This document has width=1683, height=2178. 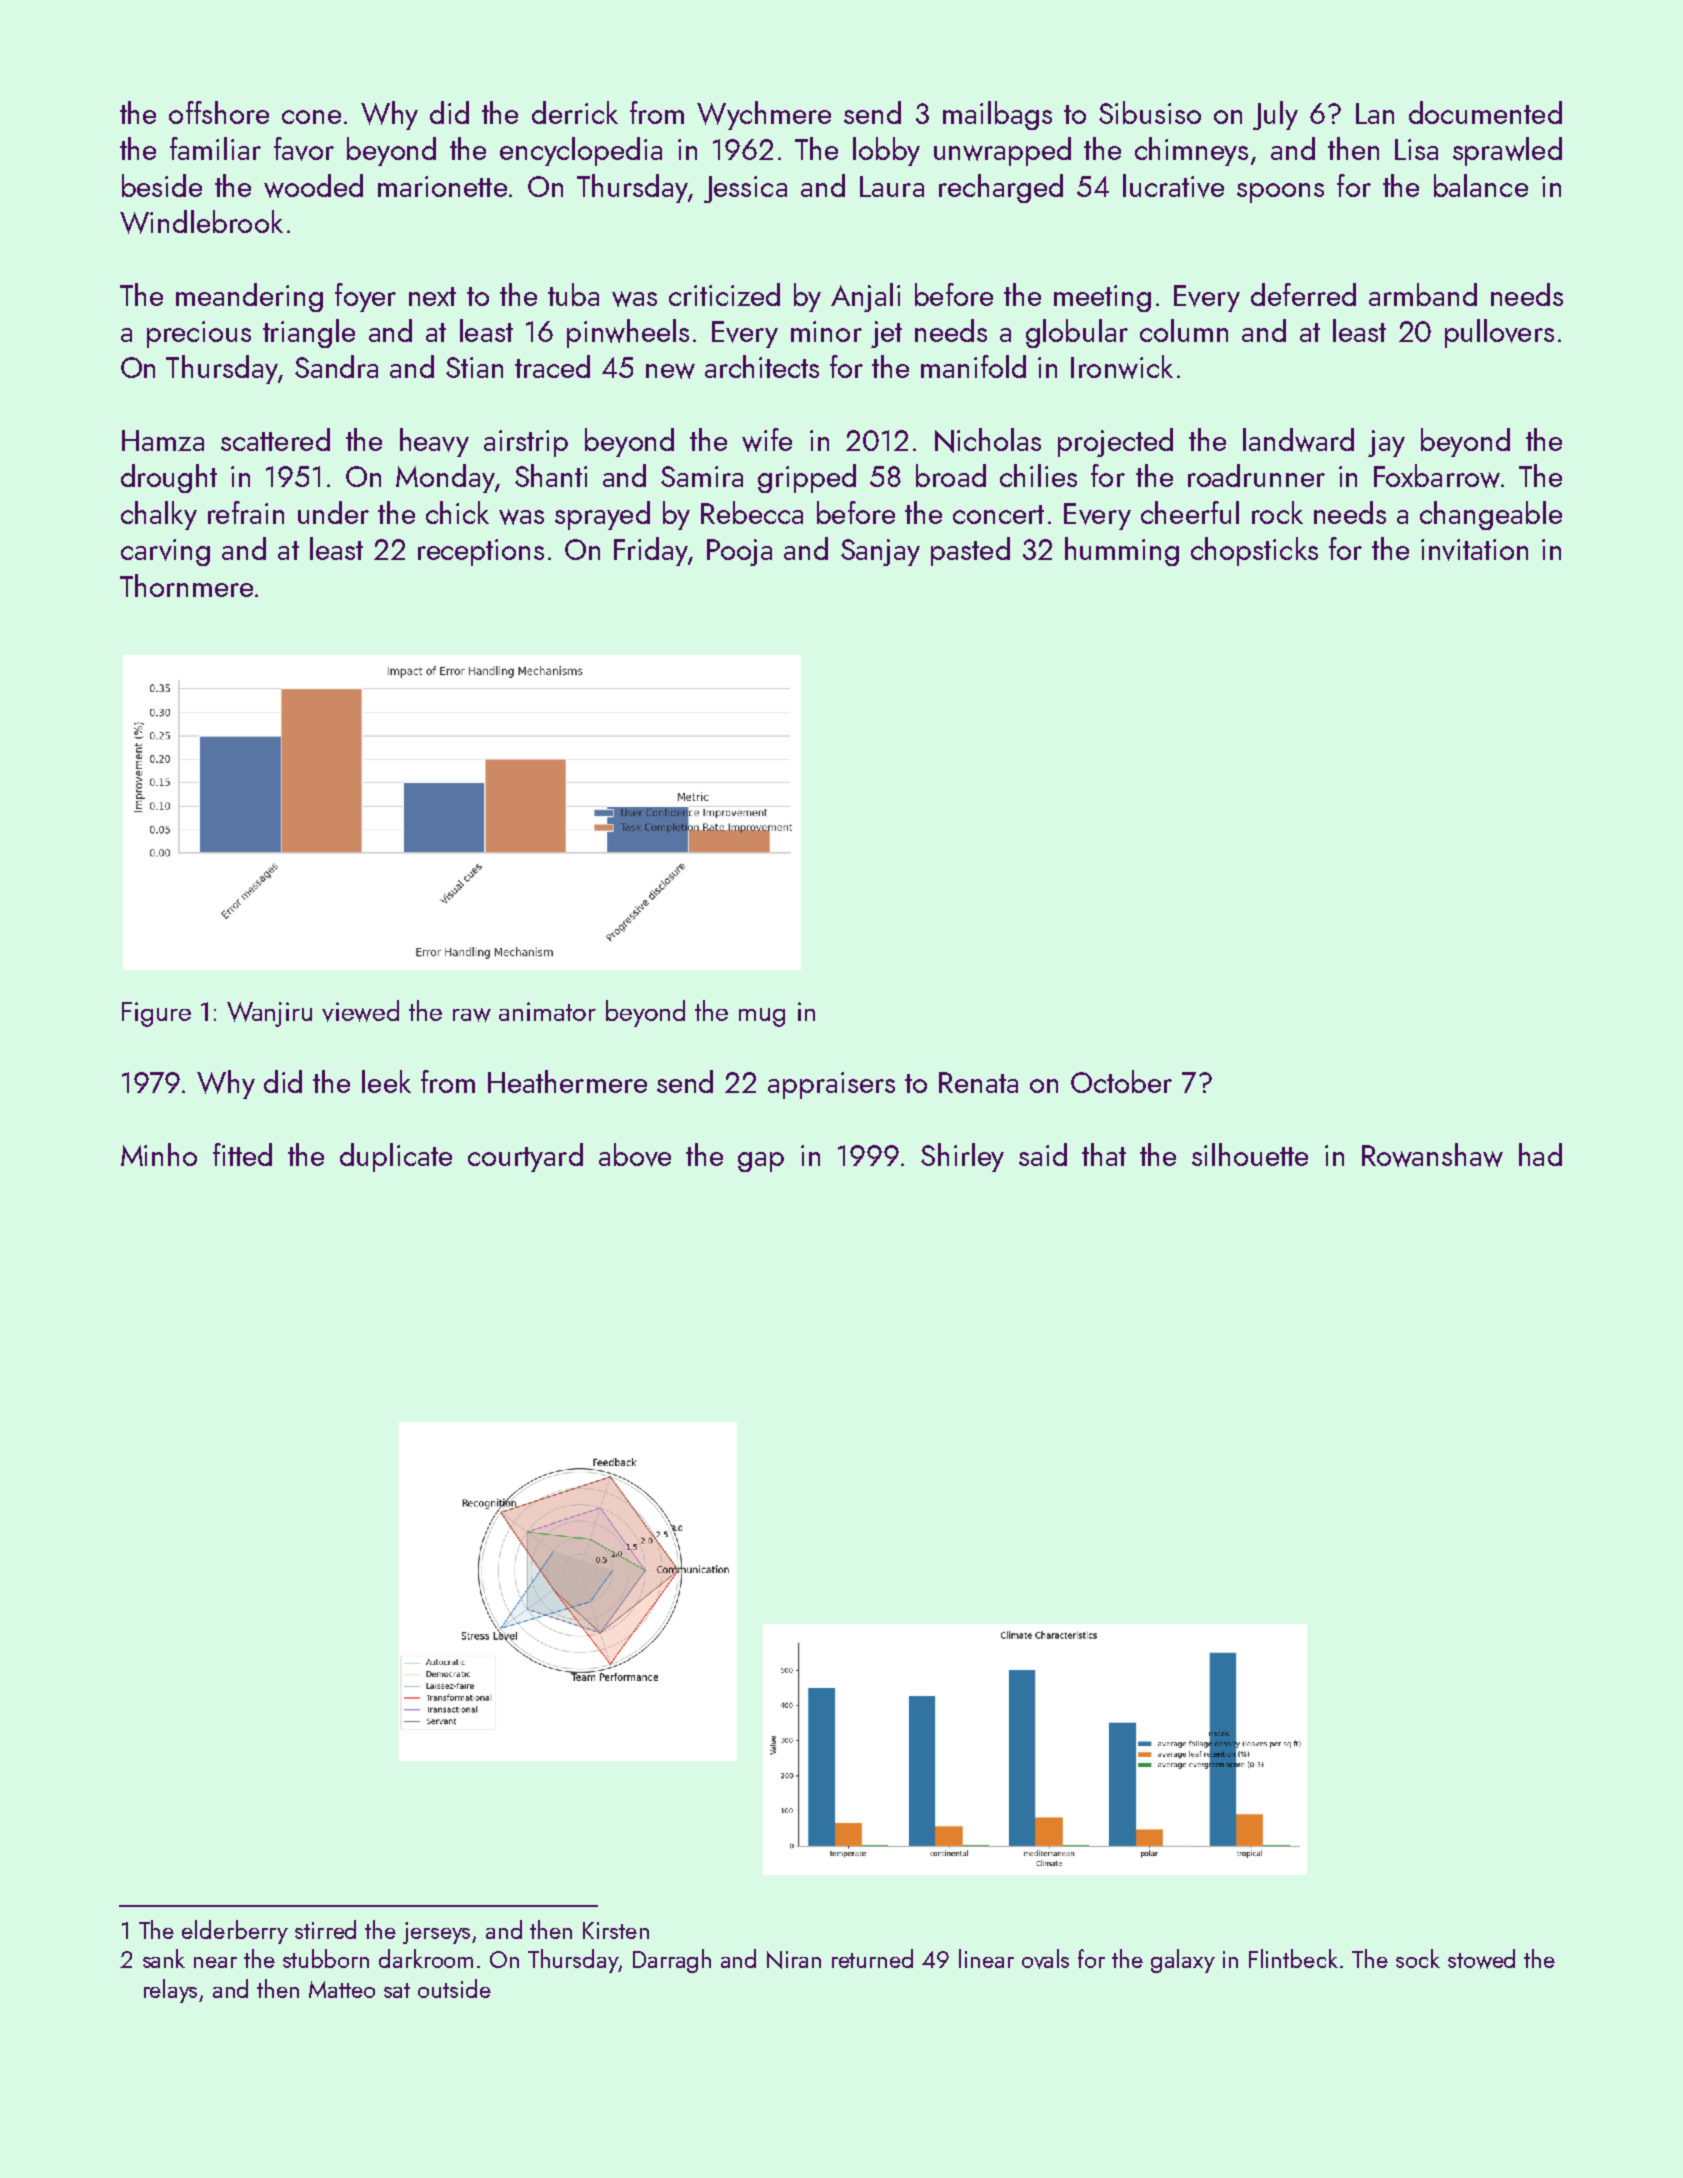 What do you see at coordinates (973, 366) in the document?
I see `manifold` at bounding box center [973, 366].
